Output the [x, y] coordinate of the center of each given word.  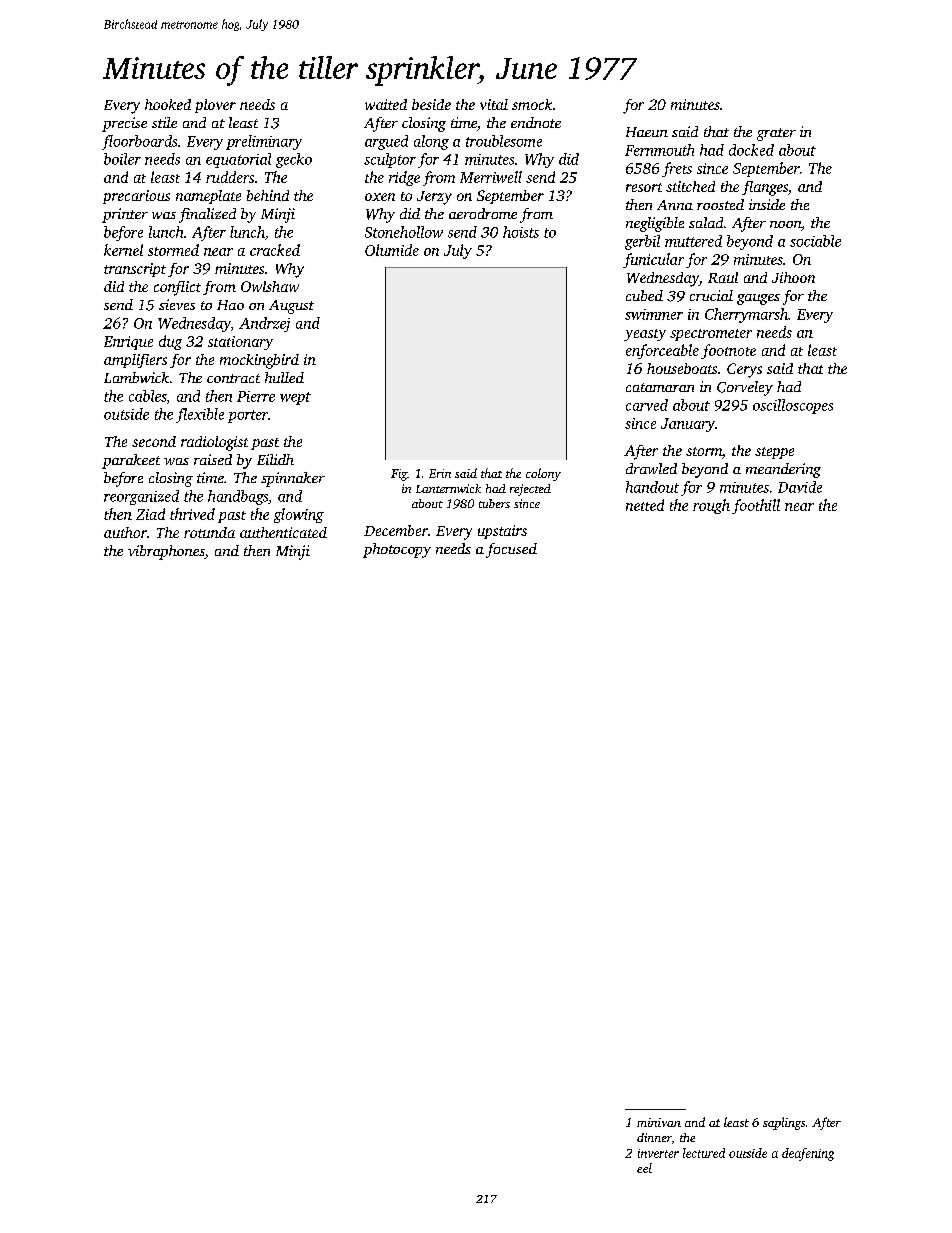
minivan [659, 1122]
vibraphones [166, 552]
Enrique [128, 343]
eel [644, 1168]
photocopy [397, 550]
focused [511, 550]
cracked [275, 250]
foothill [756, 506]
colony [543, 474]
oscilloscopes [793, 406]
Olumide [392, 250]
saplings [784, 1123]
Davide [800, 487]
